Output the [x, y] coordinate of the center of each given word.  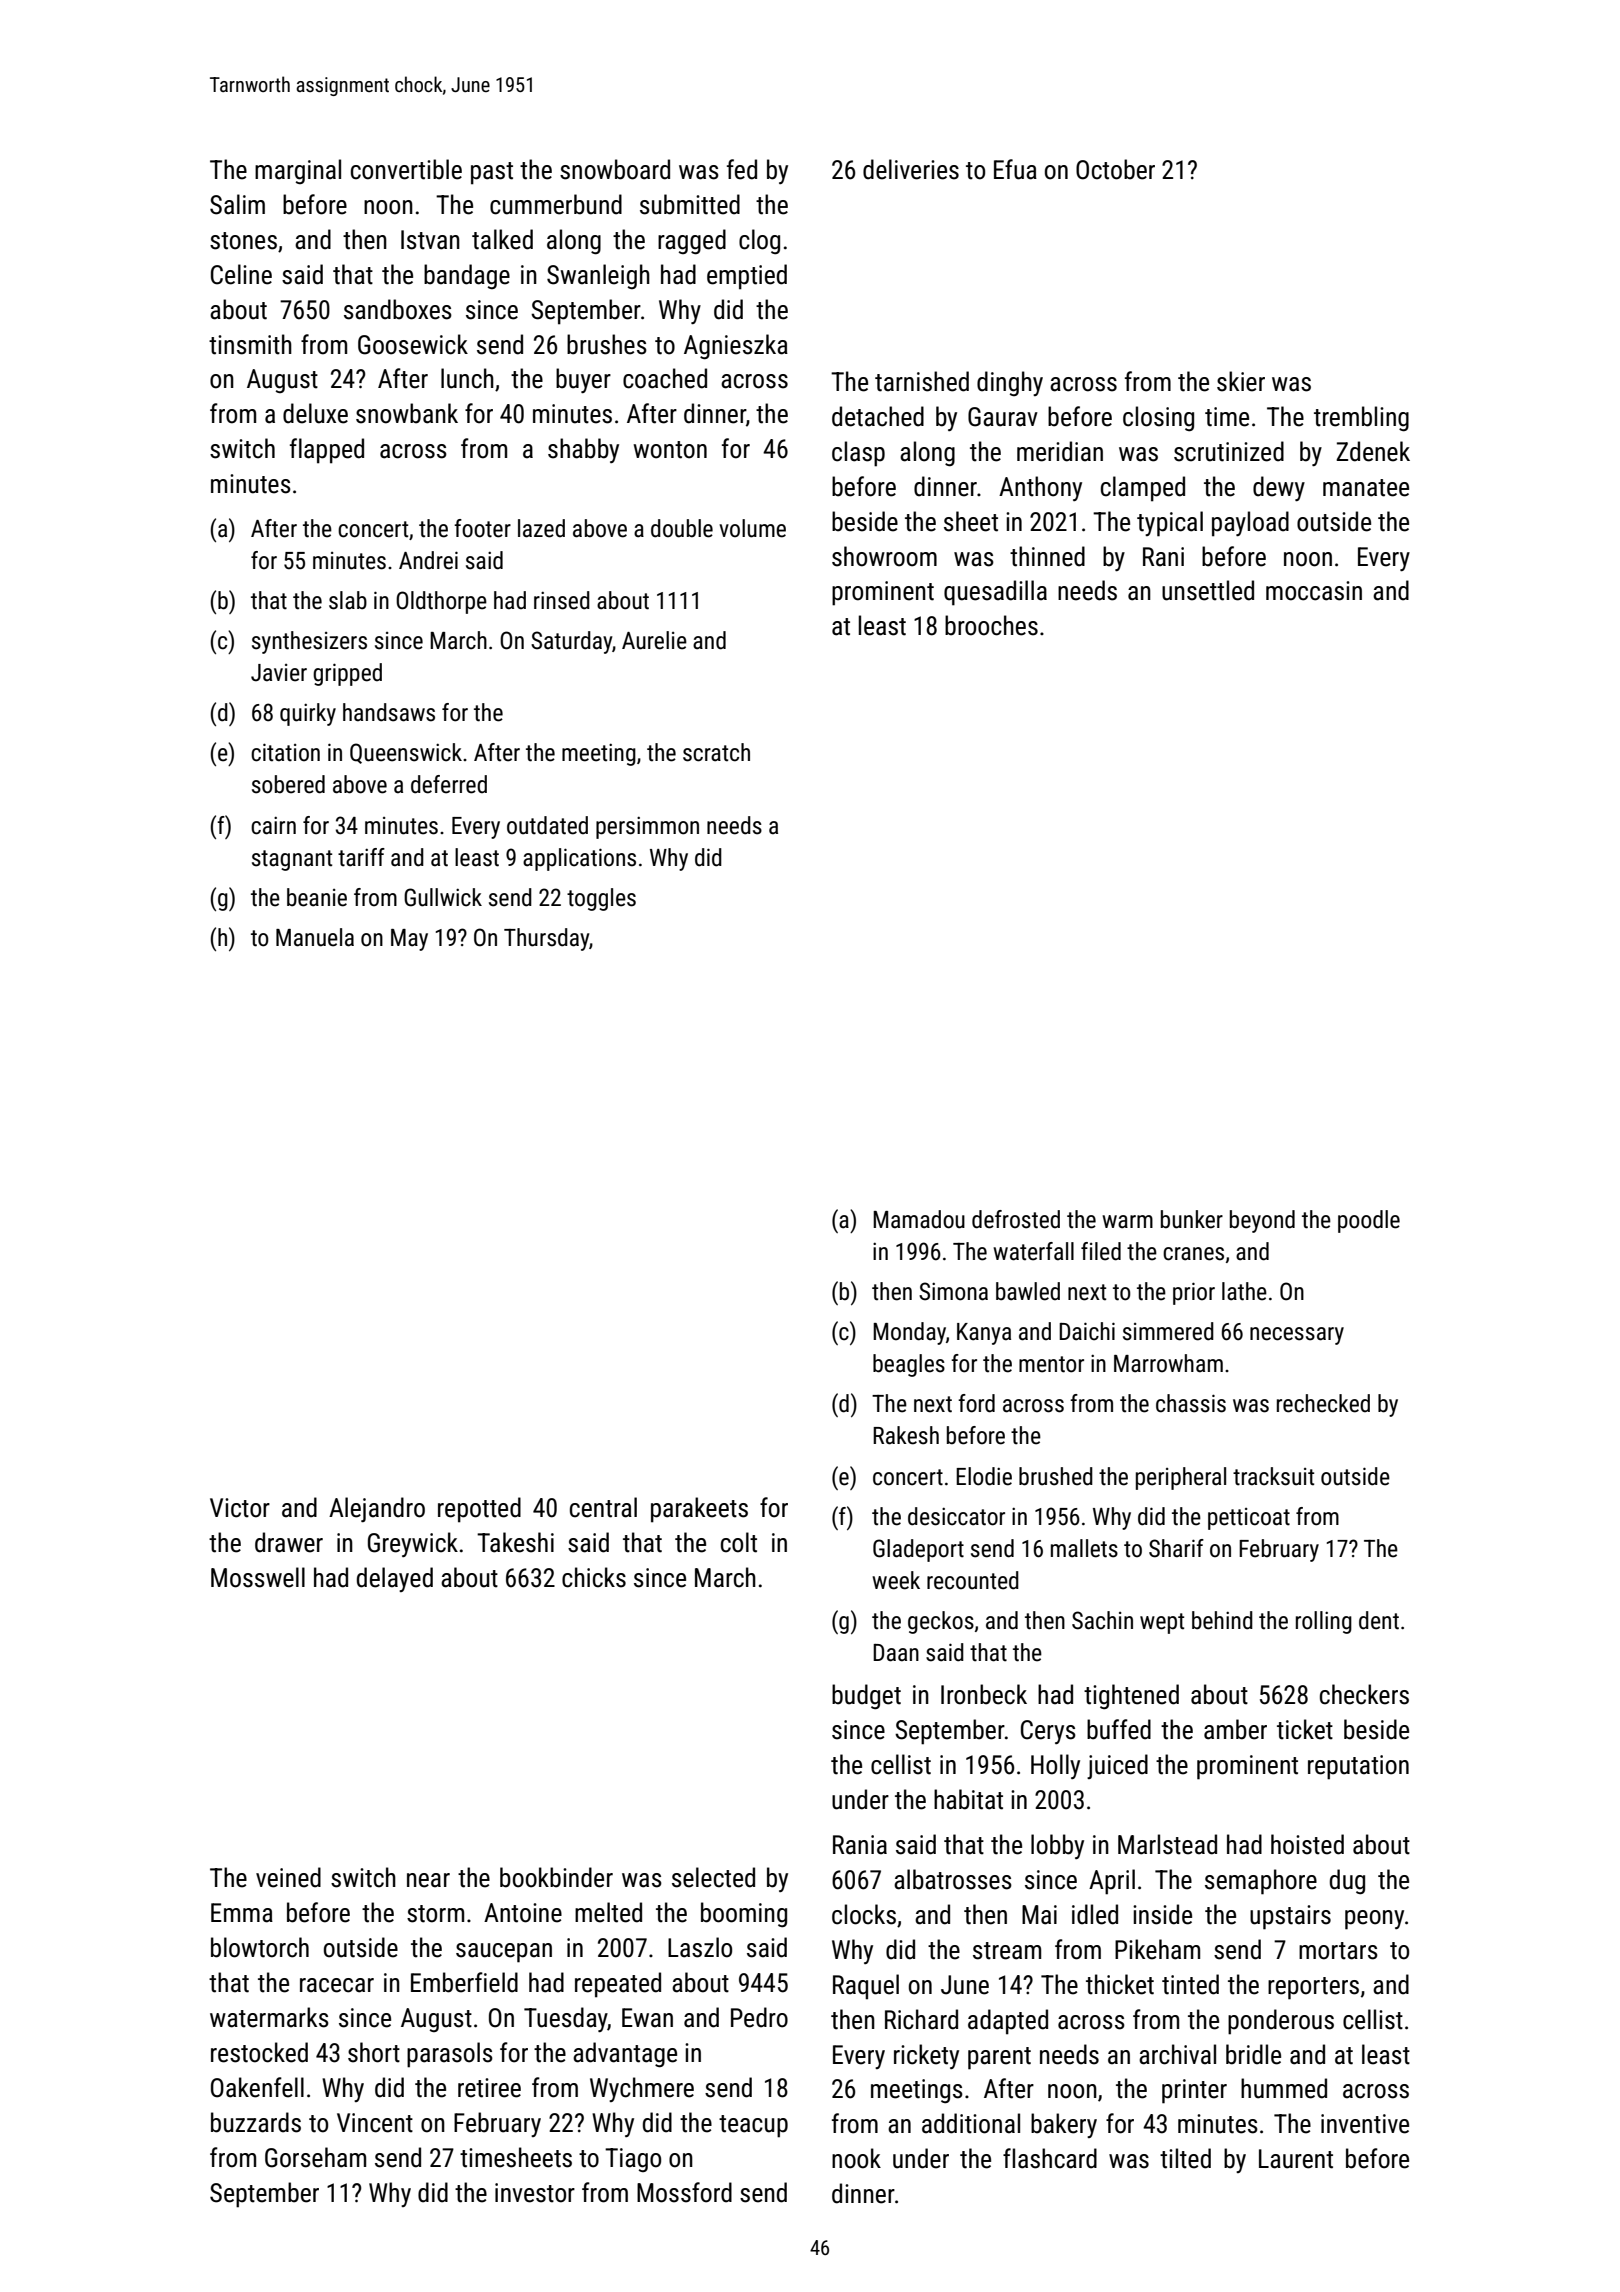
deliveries [911, 169]
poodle [1369, 1221]
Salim [237, 204]
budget [866, 1697]
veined [288, 1877]
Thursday [546, 939]
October [1115, 169]
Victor [240, 1508]
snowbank [407, 413]
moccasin [1314, 591]
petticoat [1249, 1519]
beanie [317, 897]
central [603, 1507]
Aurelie [654, 640]
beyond [1262, 1221]
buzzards [256, 2122]
